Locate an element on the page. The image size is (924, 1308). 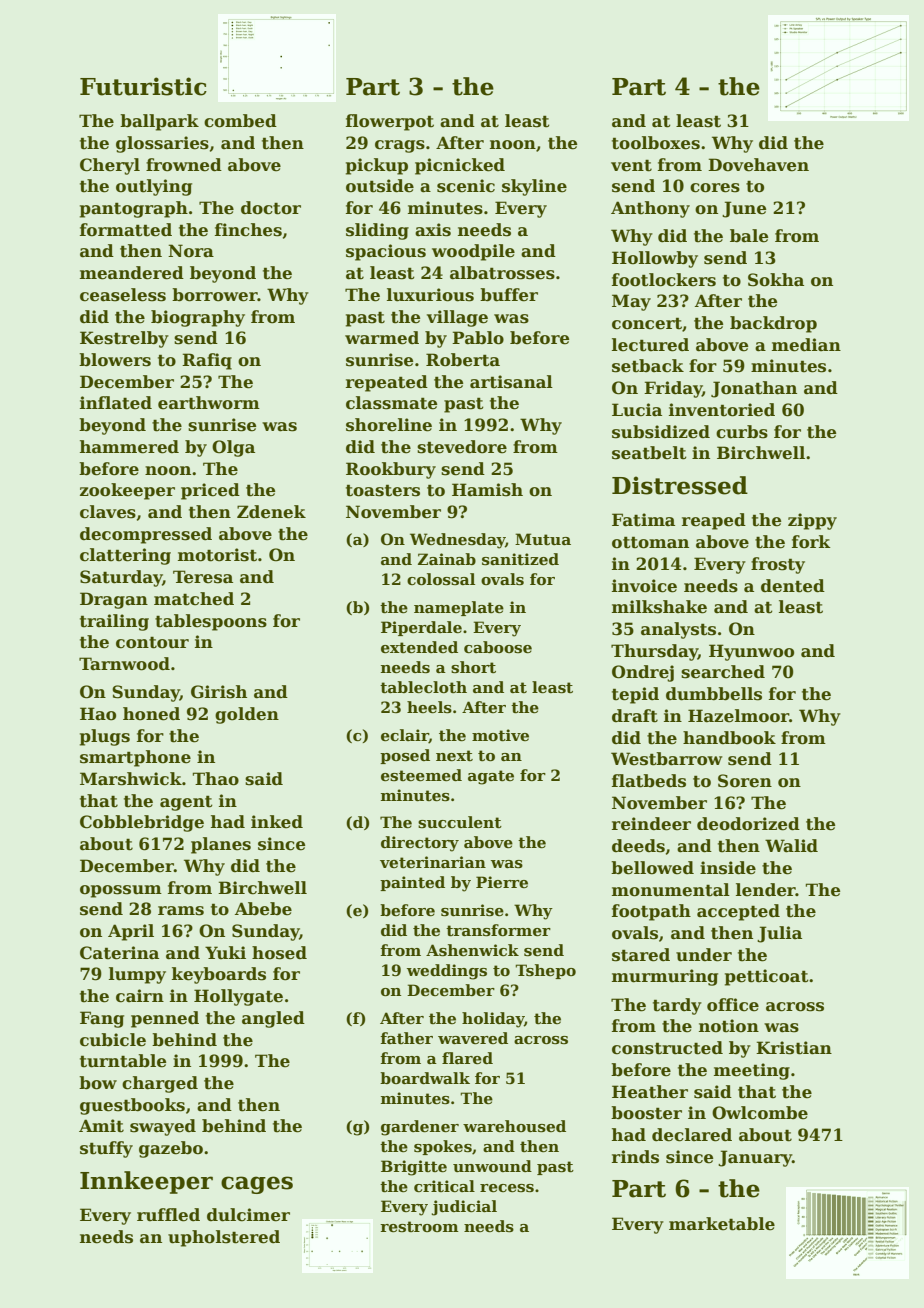
cages is located at coordinates (257, 1185).
